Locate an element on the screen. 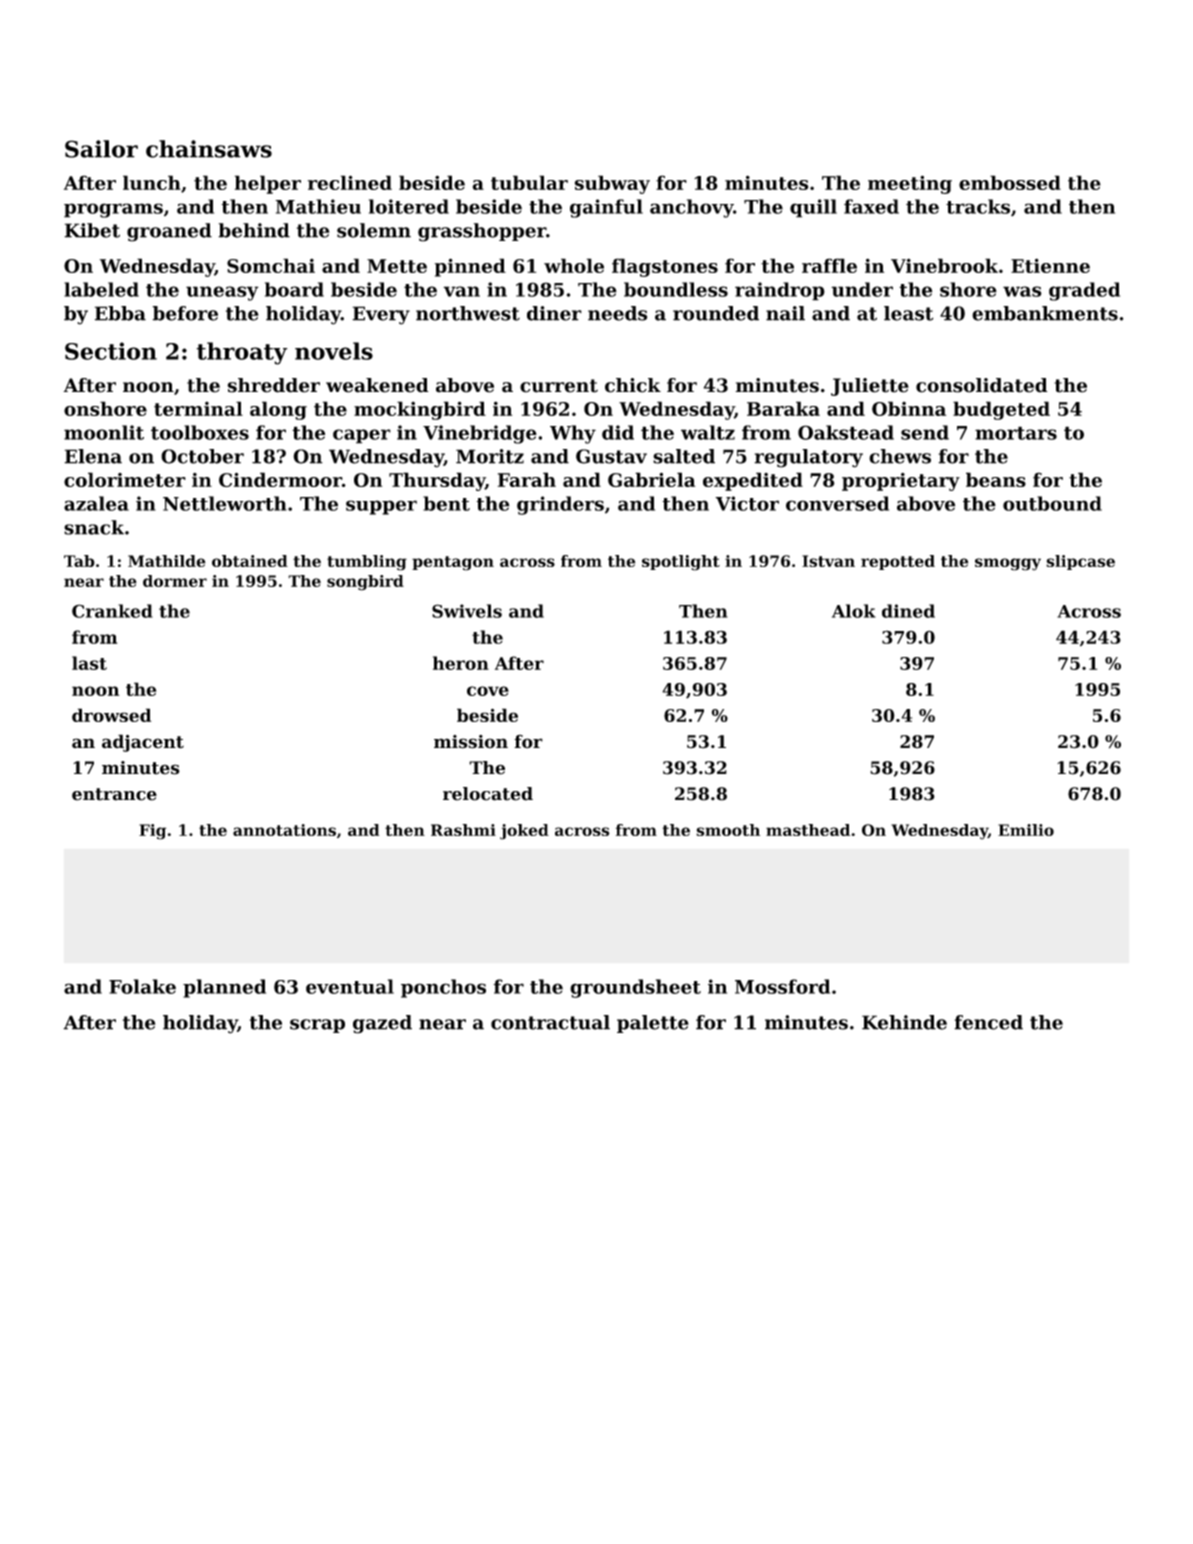 Image resolution: width=1193 pixels, height=1544 pixels. planned is located at coordinates (224, 988).
